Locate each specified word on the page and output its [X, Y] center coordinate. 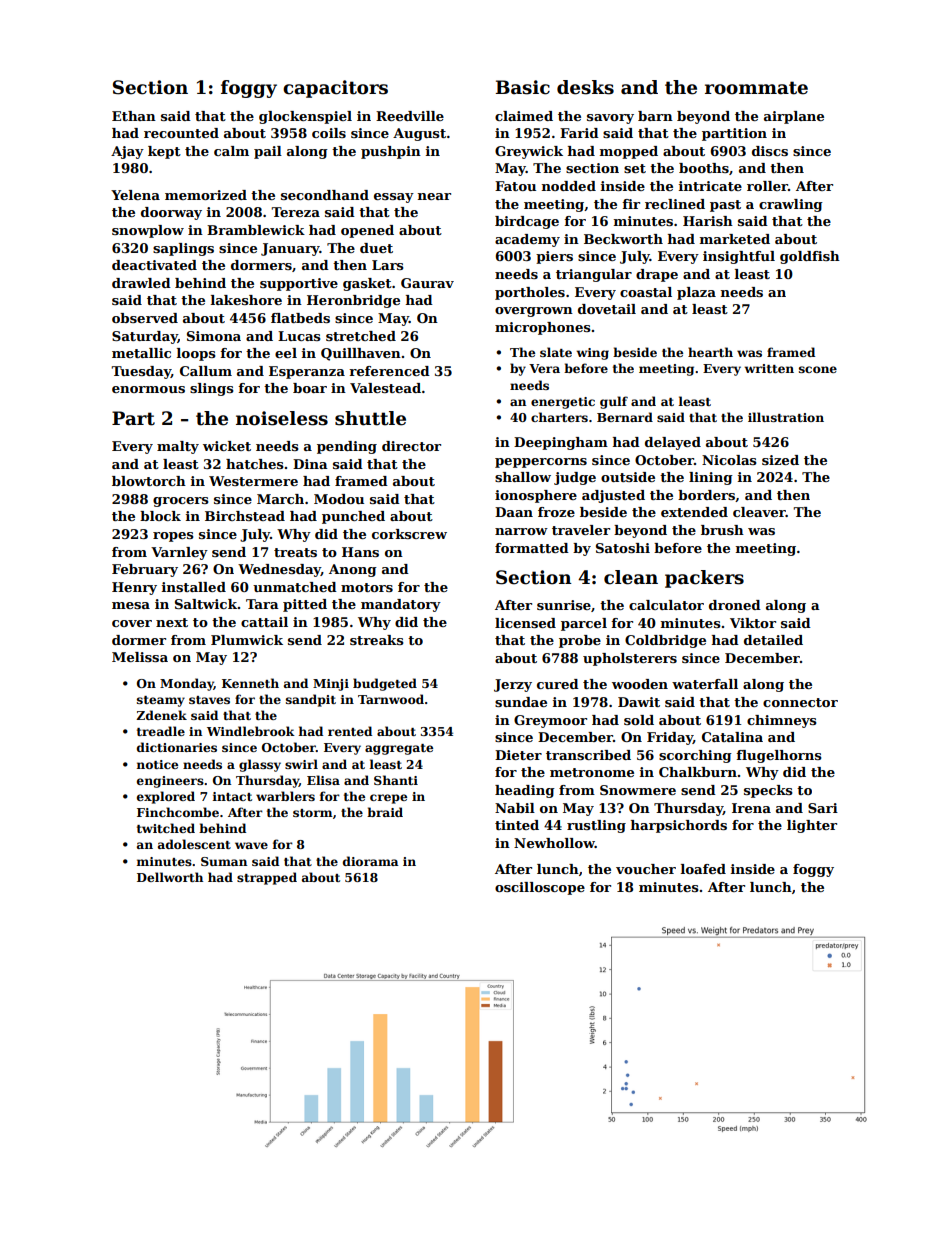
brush [722, 530]
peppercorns [541, 463]
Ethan [134, 116]
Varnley [179, 553]
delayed [673, 443]
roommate [756, 88]
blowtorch [149, 481]
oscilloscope [540, 888]
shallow [523, 477]
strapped [267, 878]
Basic [523, 87]
